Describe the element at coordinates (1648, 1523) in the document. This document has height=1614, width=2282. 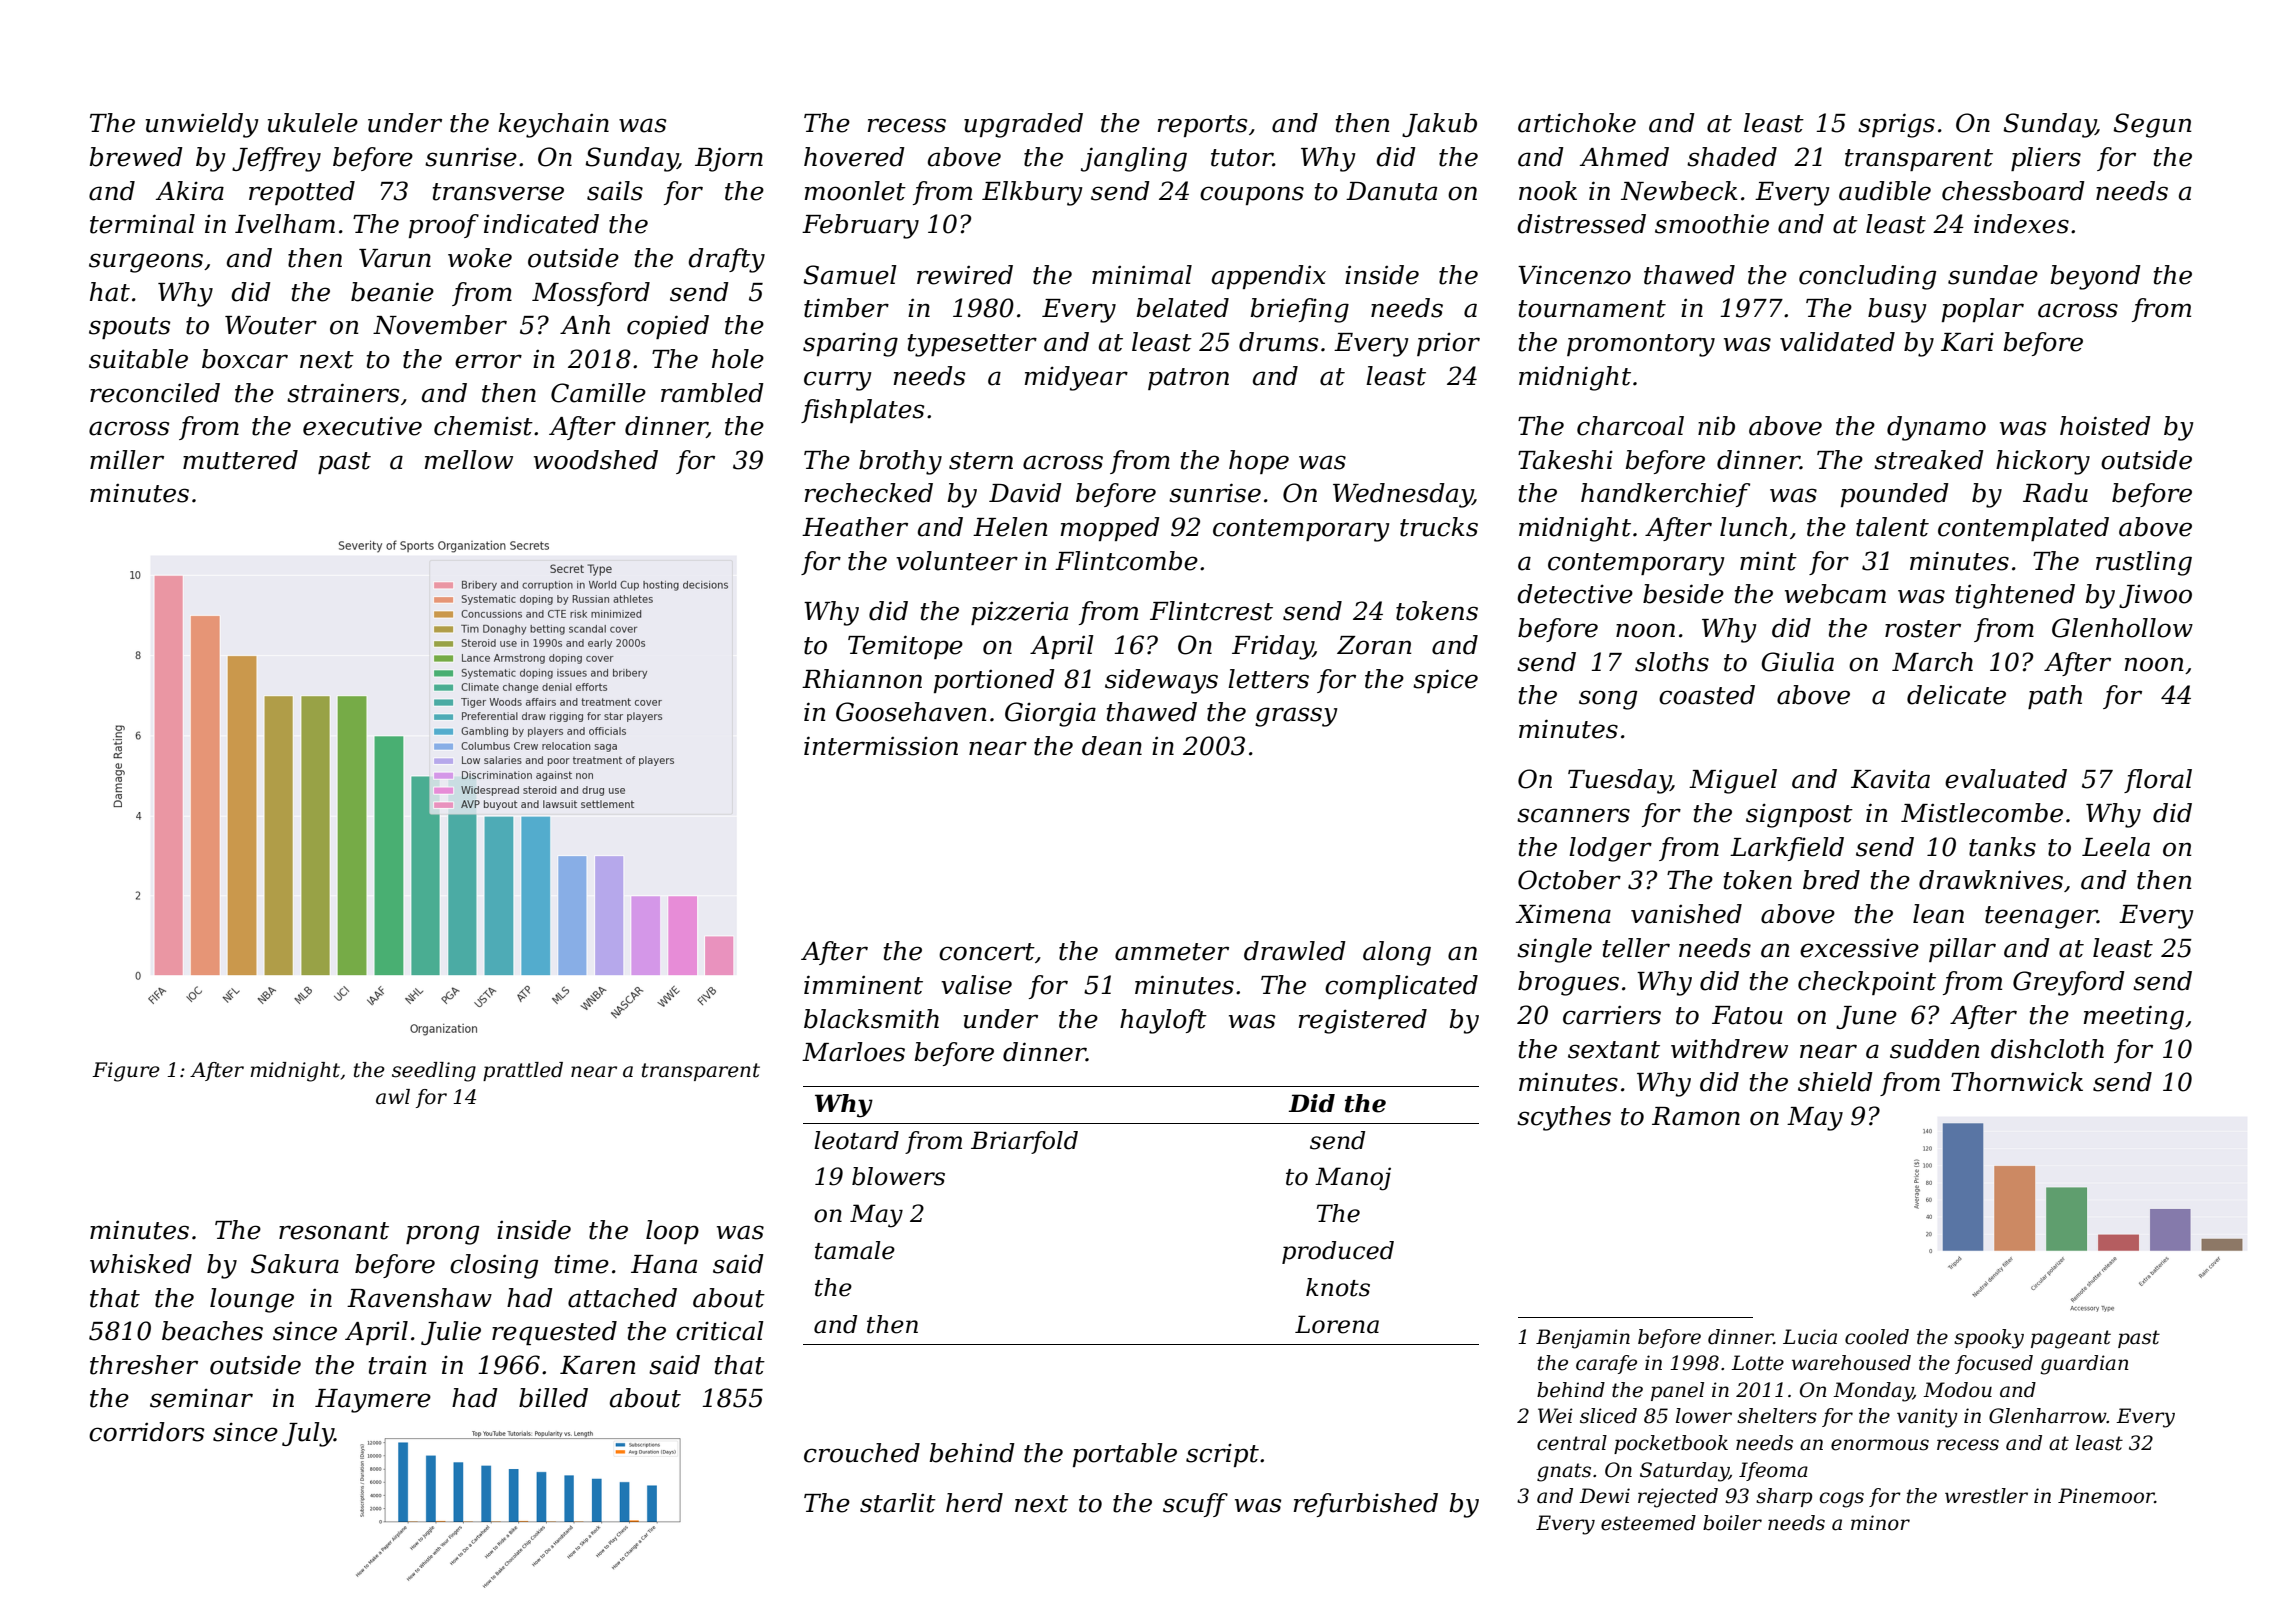
I see `esteemed` at that location.
